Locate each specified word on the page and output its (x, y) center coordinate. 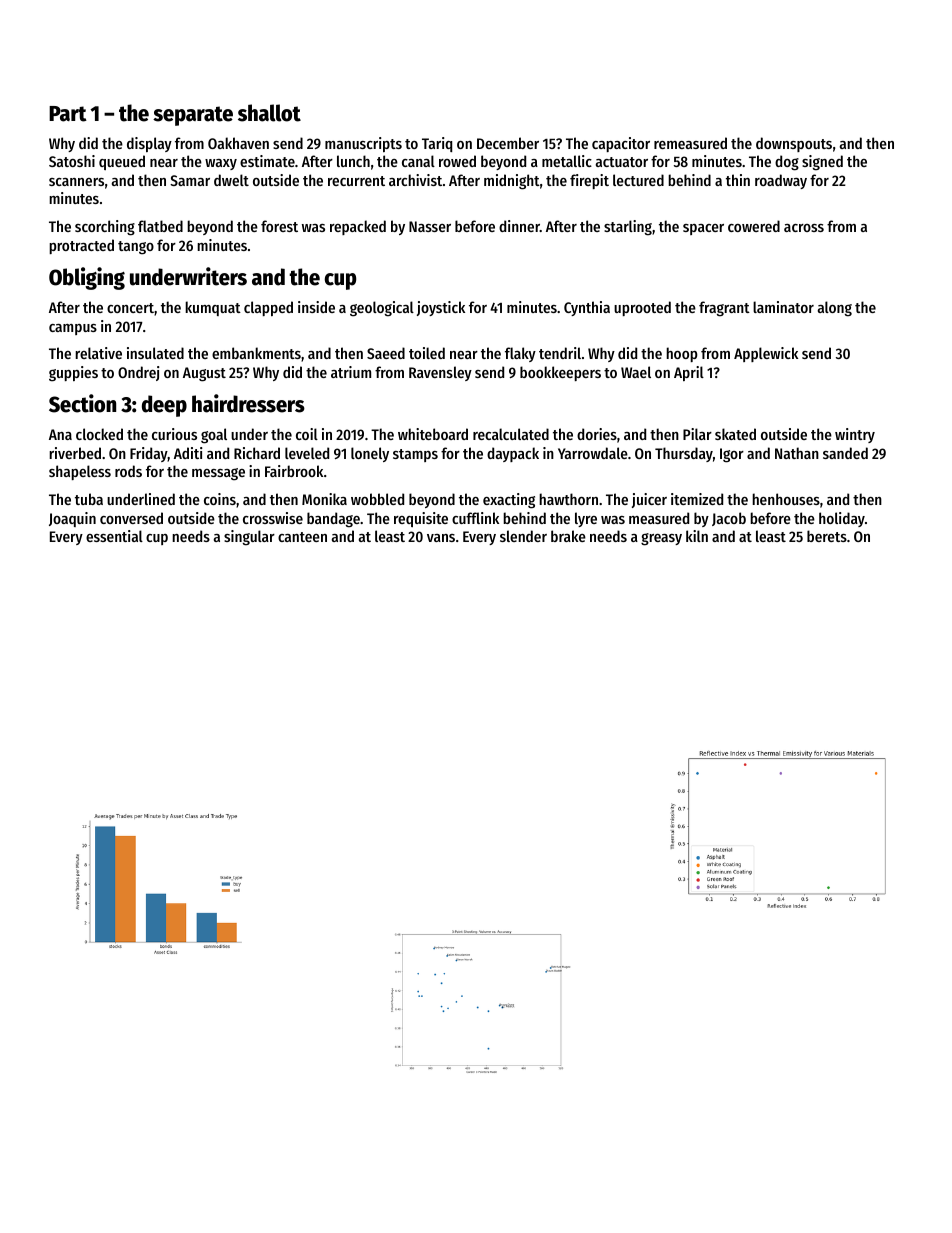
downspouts (794, 144)
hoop (682, 354)
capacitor (621, 144)
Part (68, 114)
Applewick (766, 354)
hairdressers (248, 403)
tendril (560, 353)
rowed (457, 161)
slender (523, 536)
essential (114, 536)
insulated (155, 353)
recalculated (511, 434)
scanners (76, 182)
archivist (415, 180)
